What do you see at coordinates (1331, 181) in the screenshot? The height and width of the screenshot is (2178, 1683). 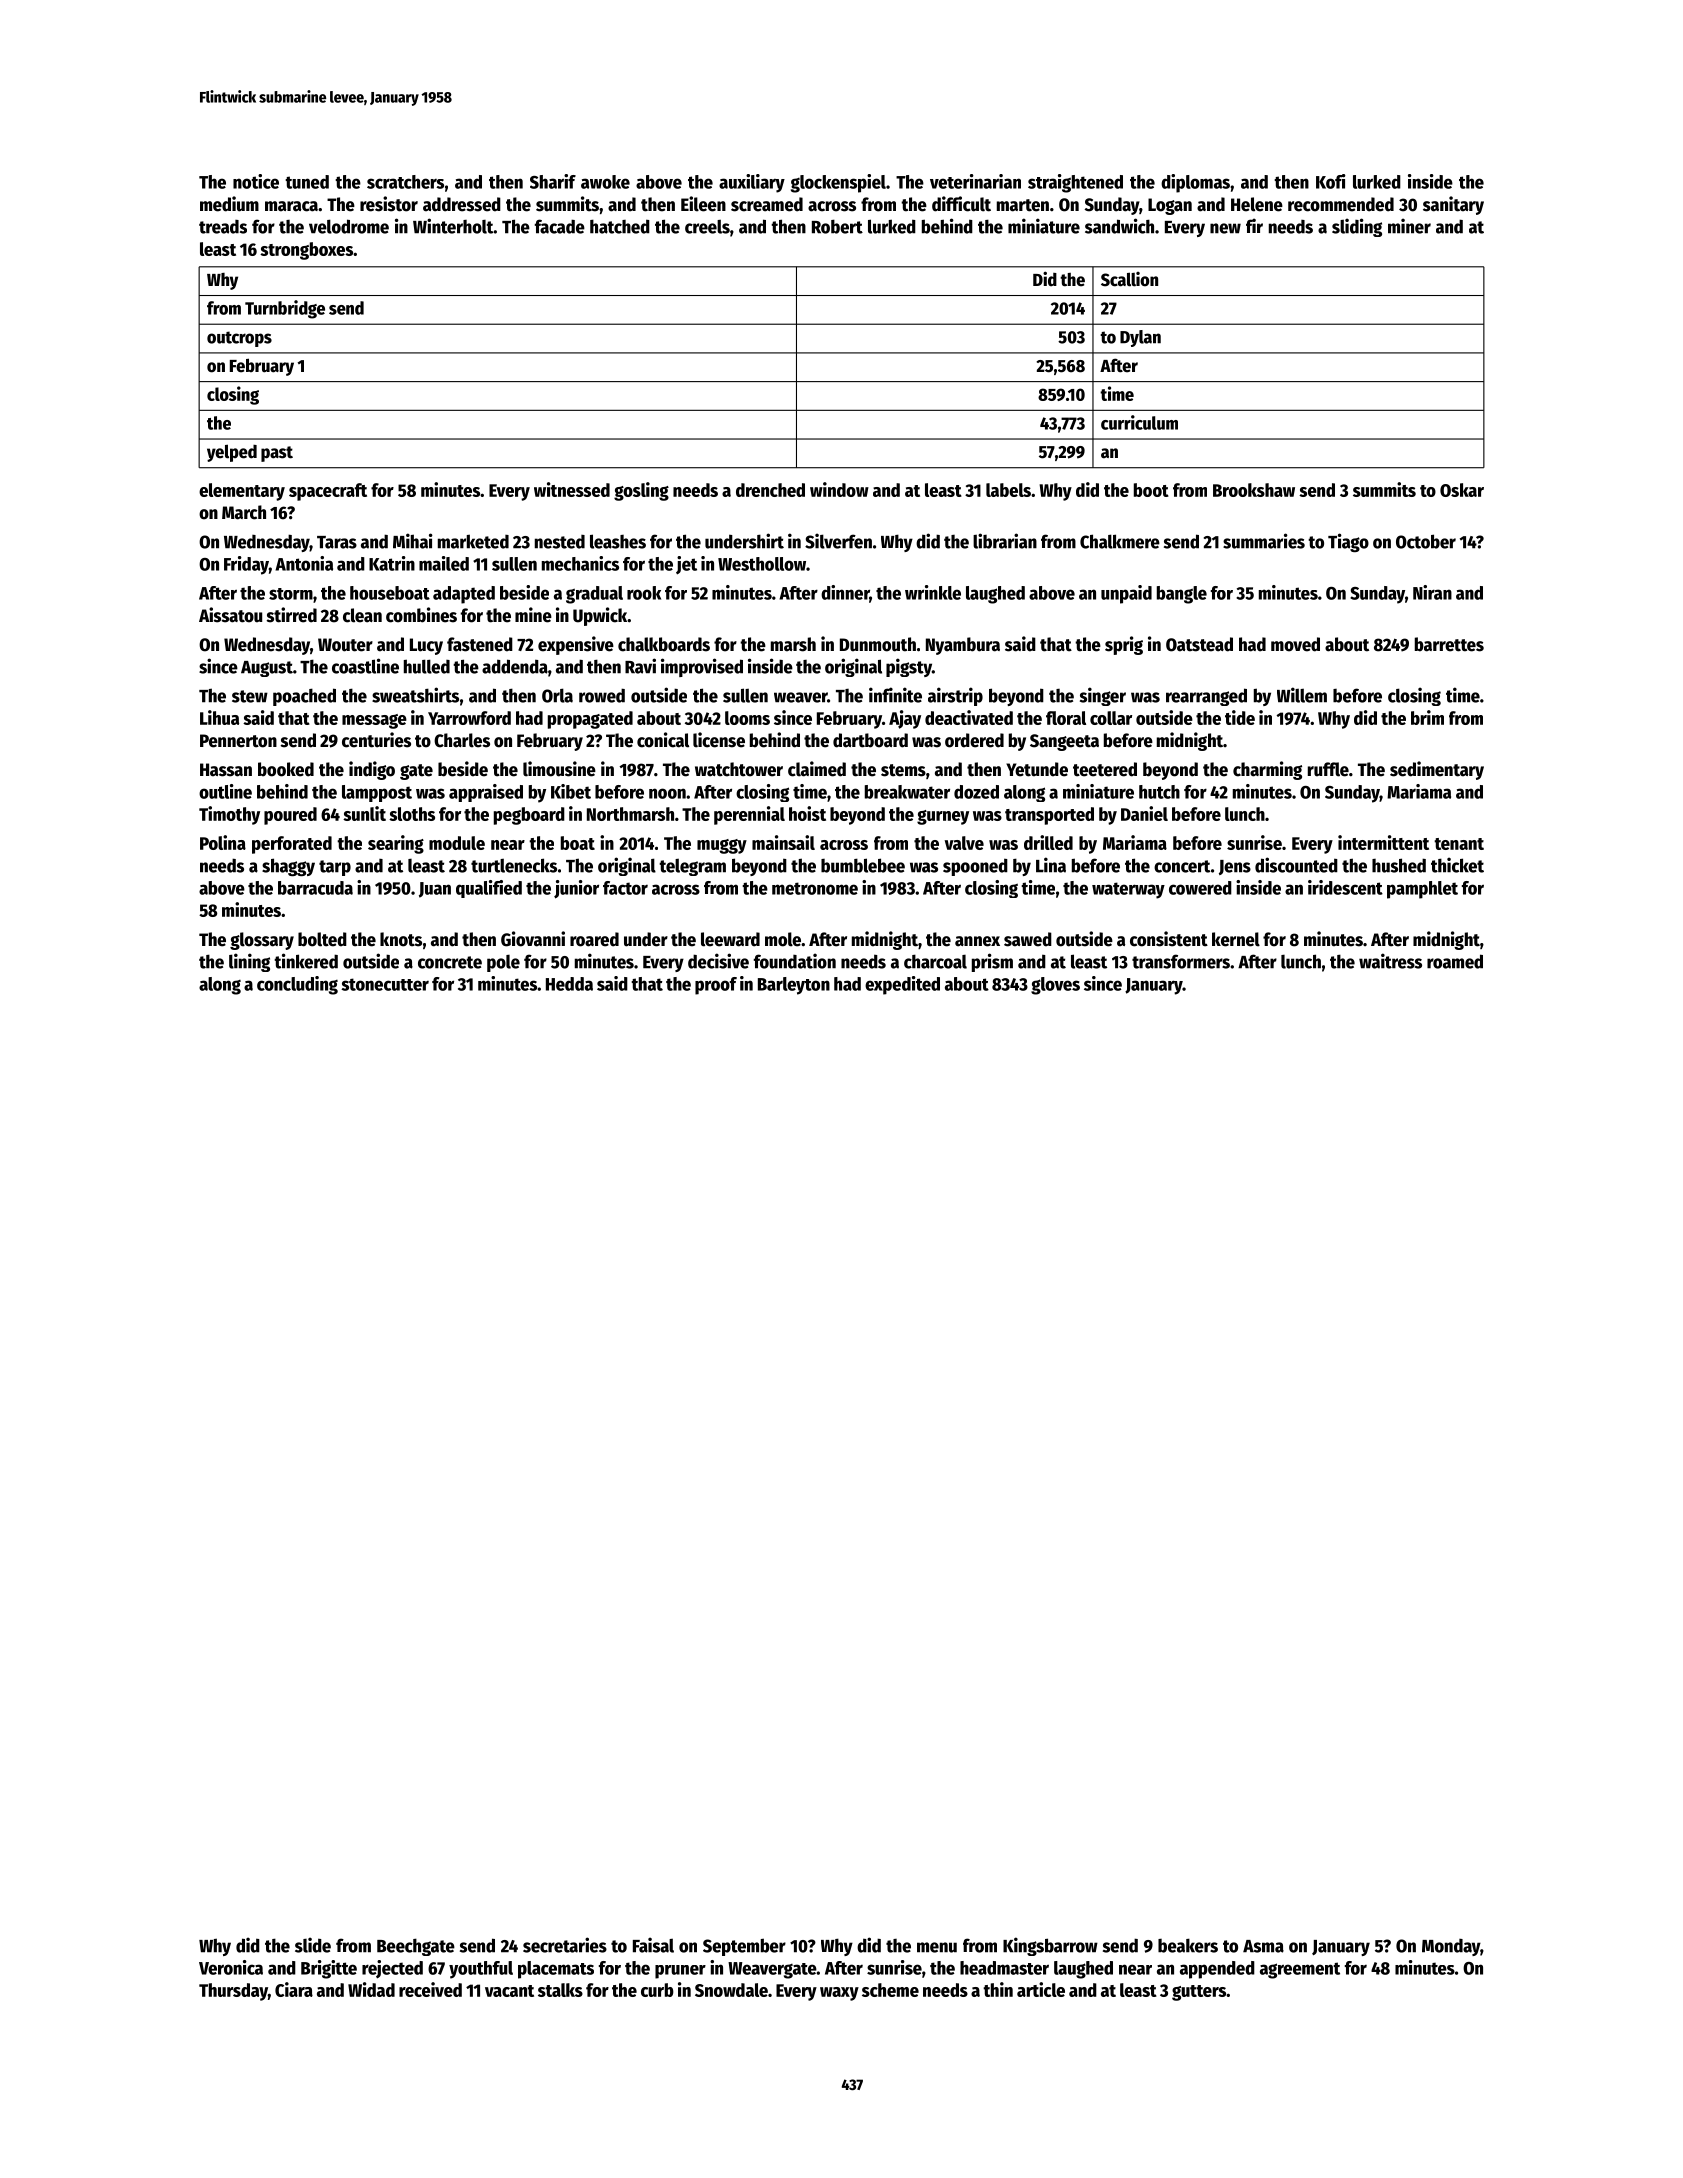 I see `Kofi` at bounding box center [1331, 181].
